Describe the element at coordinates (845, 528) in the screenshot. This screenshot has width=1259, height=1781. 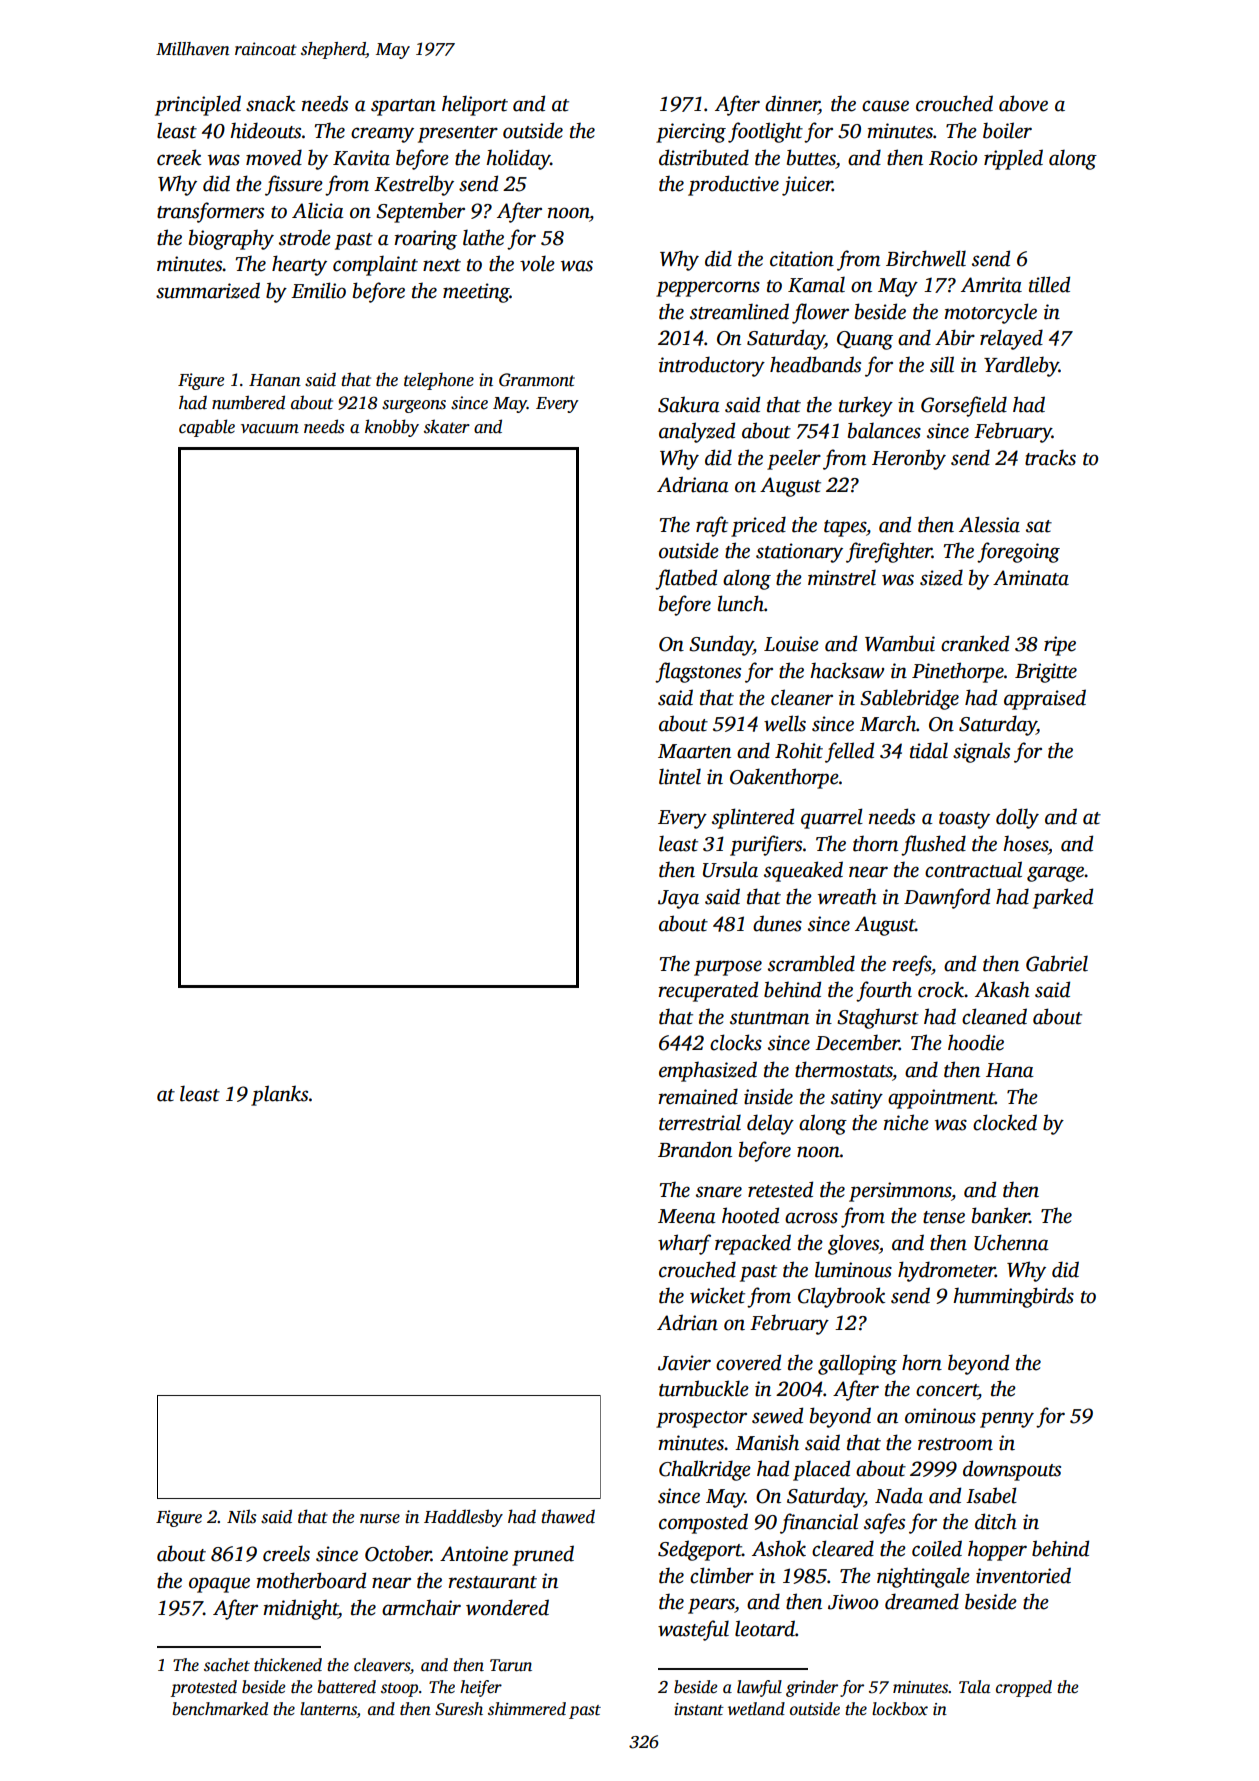
I see `tapes` at that location.
